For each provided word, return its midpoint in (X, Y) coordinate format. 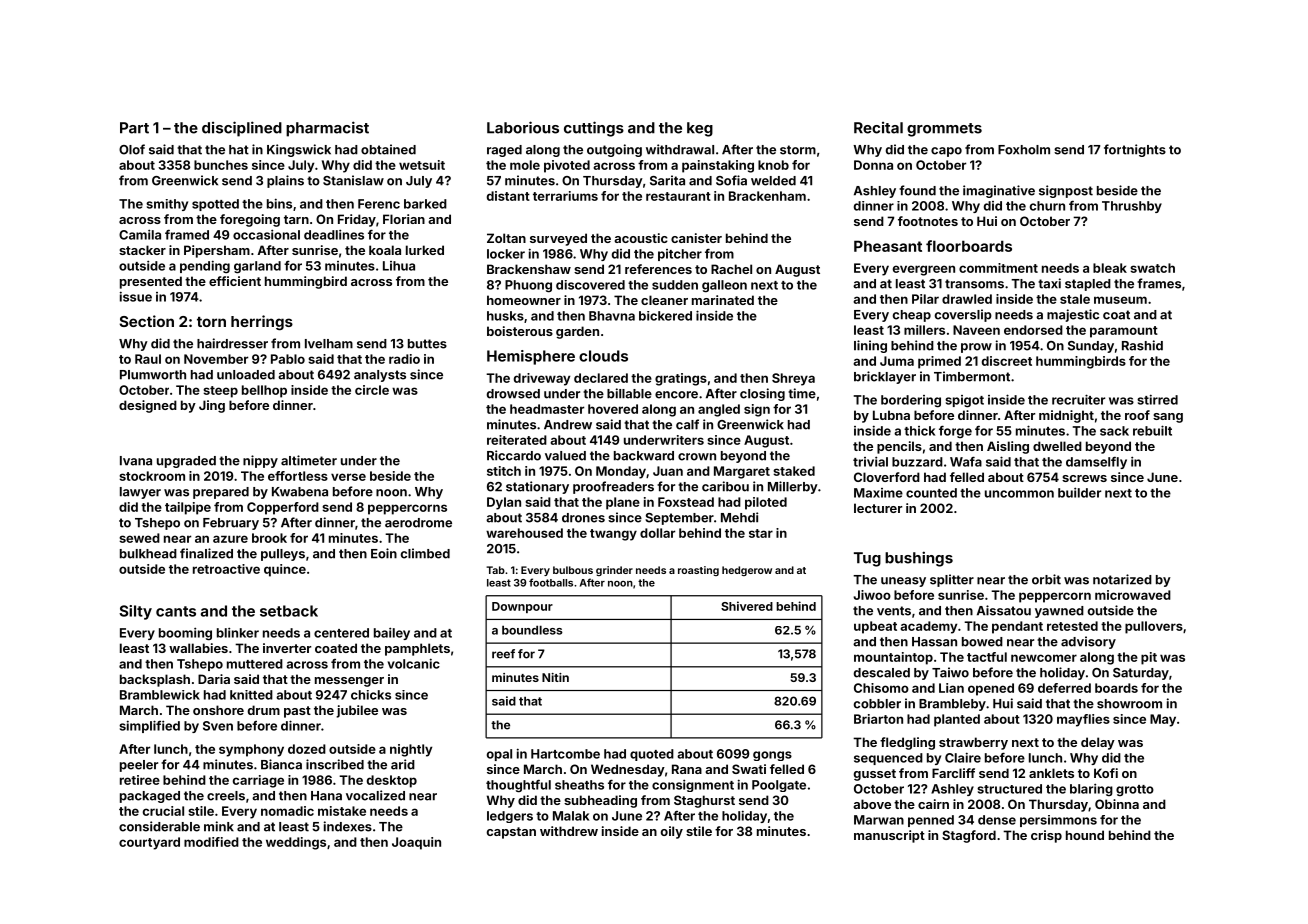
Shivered (747, 606)
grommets (944, 130)
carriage (258, 781)
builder (1079, 492)
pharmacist (327, 129)
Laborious (523, 127)
